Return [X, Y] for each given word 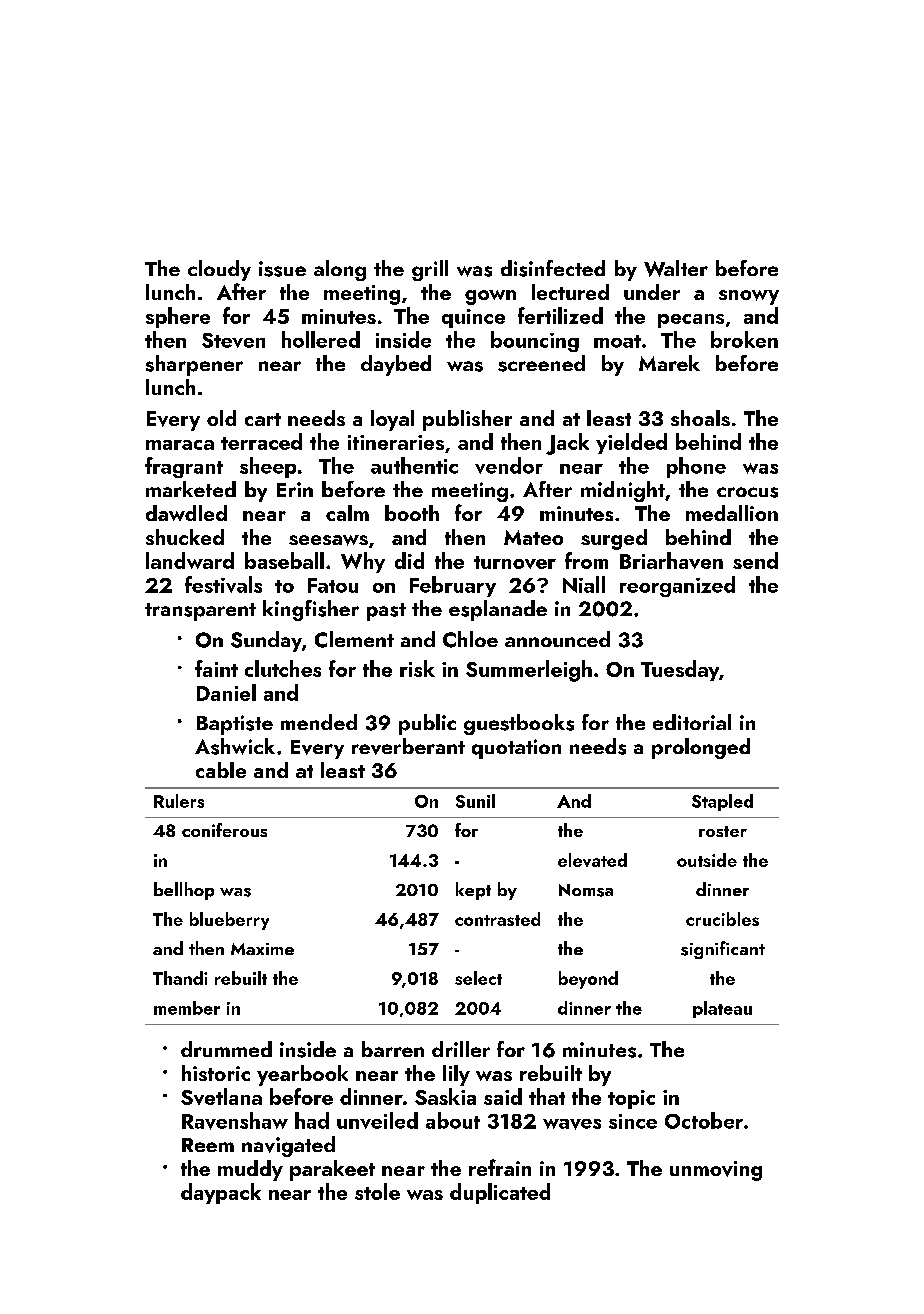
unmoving [716, 1171]
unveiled [377, 1120]
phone [696, 467]
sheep [268, 467]
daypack [221, 1193]
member [187, 1008]
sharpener [194, 365]
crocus [747, 492]
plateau [722, 1009]
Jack [567, 444]
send [755, 560]
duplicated [500, 1193]
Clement [354, 639]
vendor [509, 465]
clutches [283, 668]
